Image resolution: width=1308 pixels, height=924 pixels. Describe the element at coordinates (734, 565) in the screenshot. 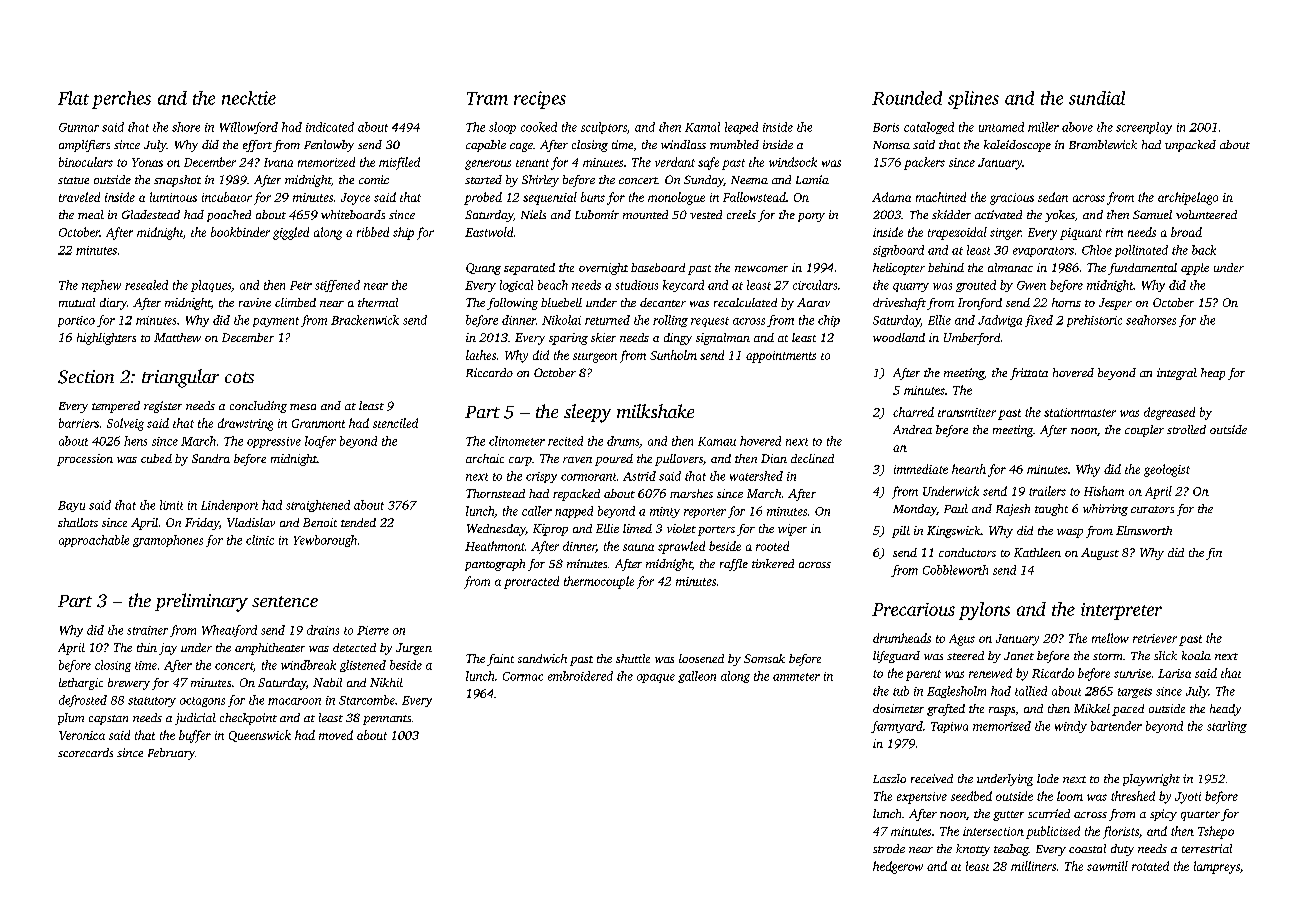

I see `raffle` at that location.
